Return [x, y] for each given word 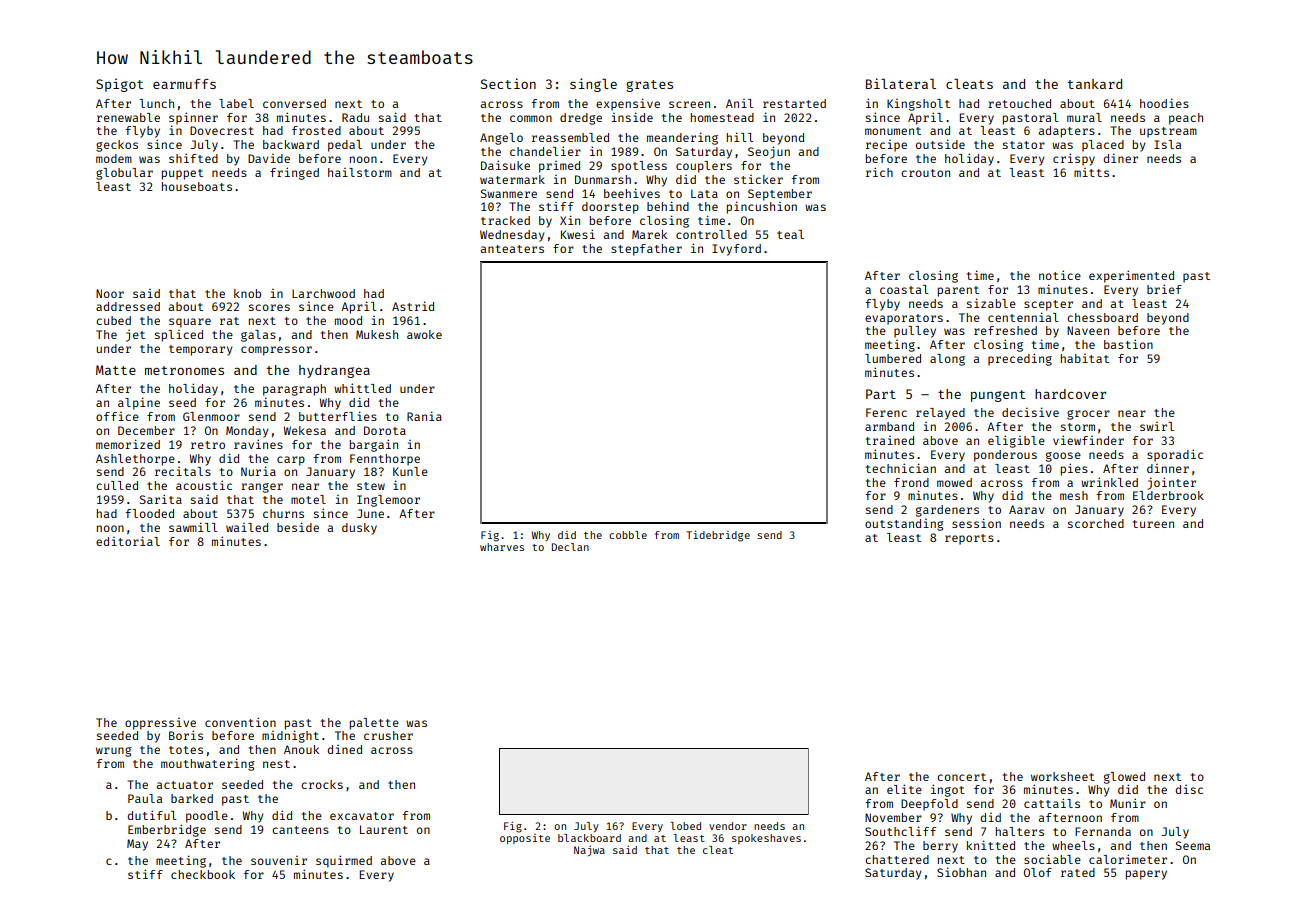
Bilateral [901, 83]
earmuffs [184, 84]
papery [1146, 875]
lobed [685, 826]
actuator [185, 785]
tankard [1094, 84]
